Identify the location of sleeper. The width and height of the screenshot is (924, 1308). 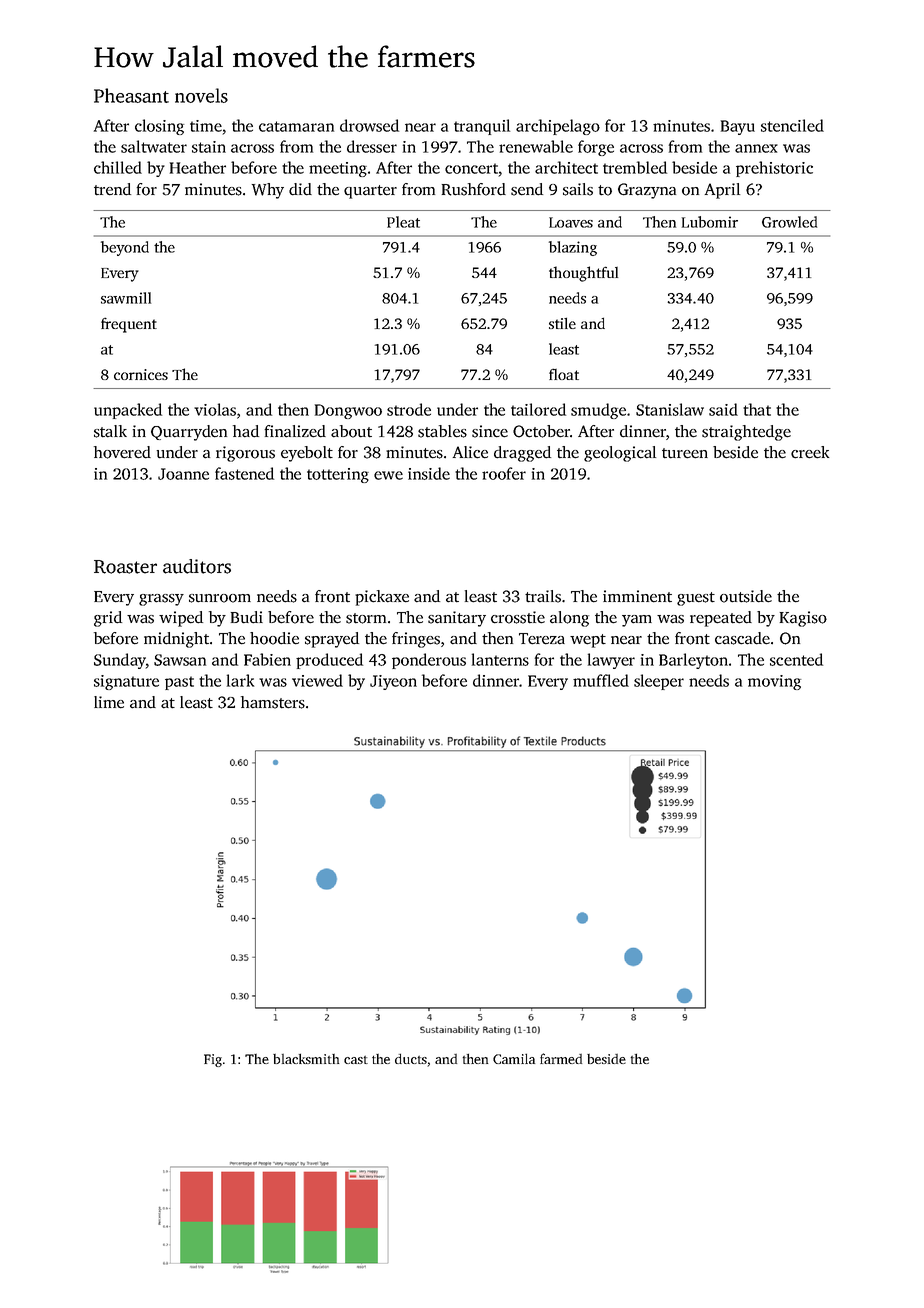
(659, 682).
